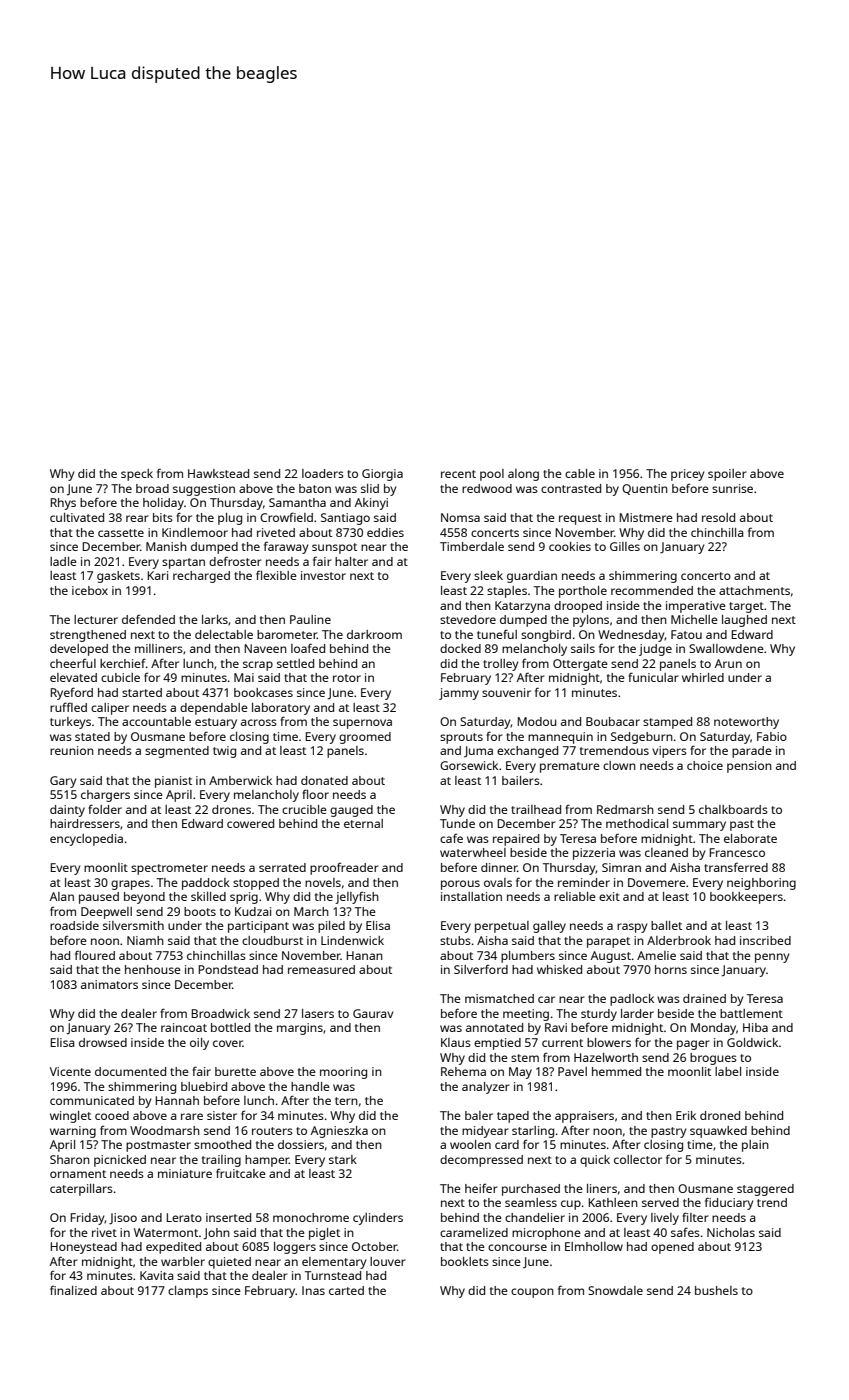  What do you see at coordinates (256, 884) in the screenshot?
I see `stopped` at bounding box center [256, 884].
